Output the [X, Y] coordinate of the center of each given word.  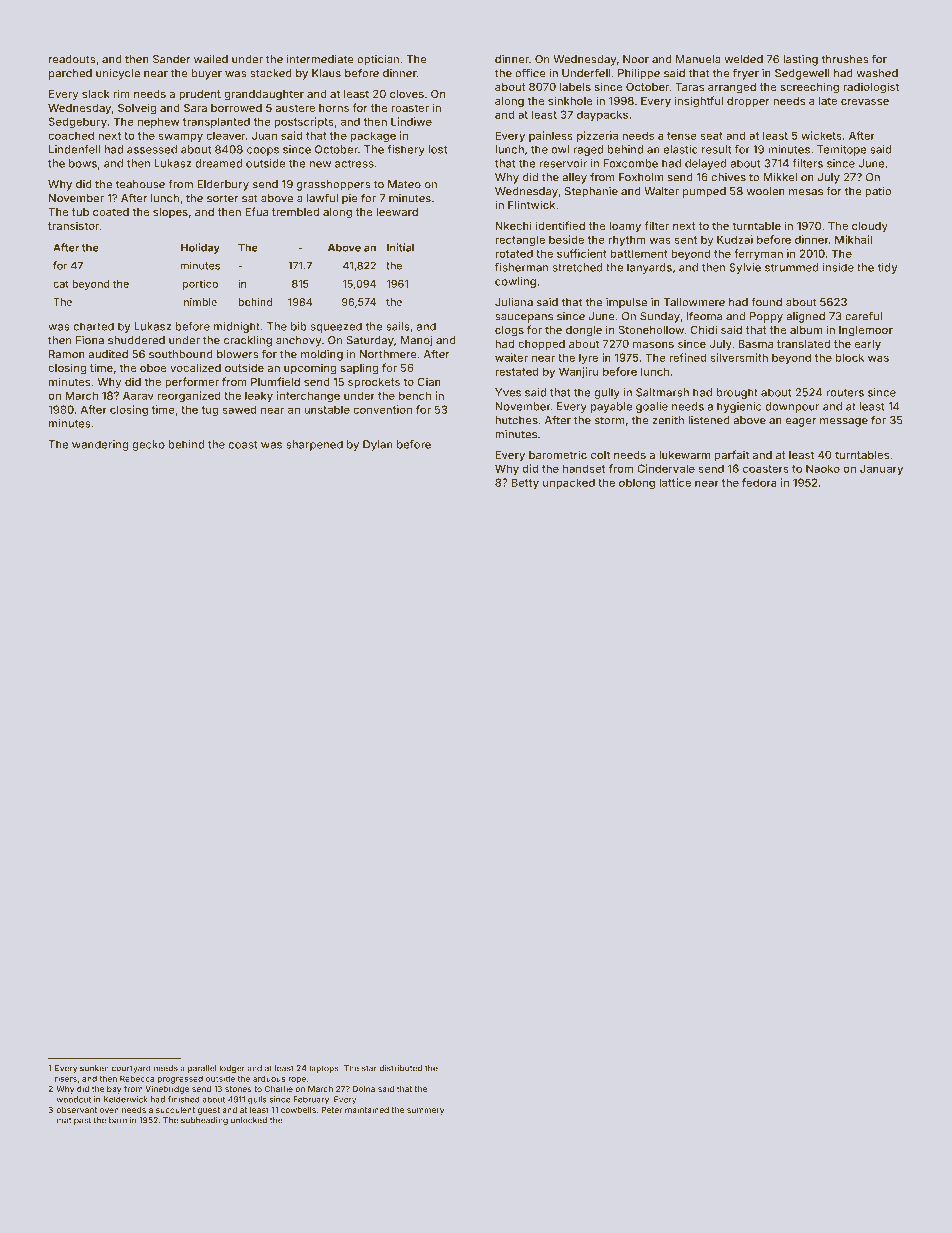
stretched [578, 267]
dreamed [218, 163]
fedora [759, 482]
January [881, 469]
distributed [400, 1068]
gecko [148, 445]
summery [425, 1111]
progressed [180, 1079]
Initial [400, 247]
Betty [525, 483]
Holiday [200, 248]
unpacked [569, 483]
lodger [232, 1069]
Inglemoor [866, 331]
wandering [100, 445]
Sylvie [745, 268]
